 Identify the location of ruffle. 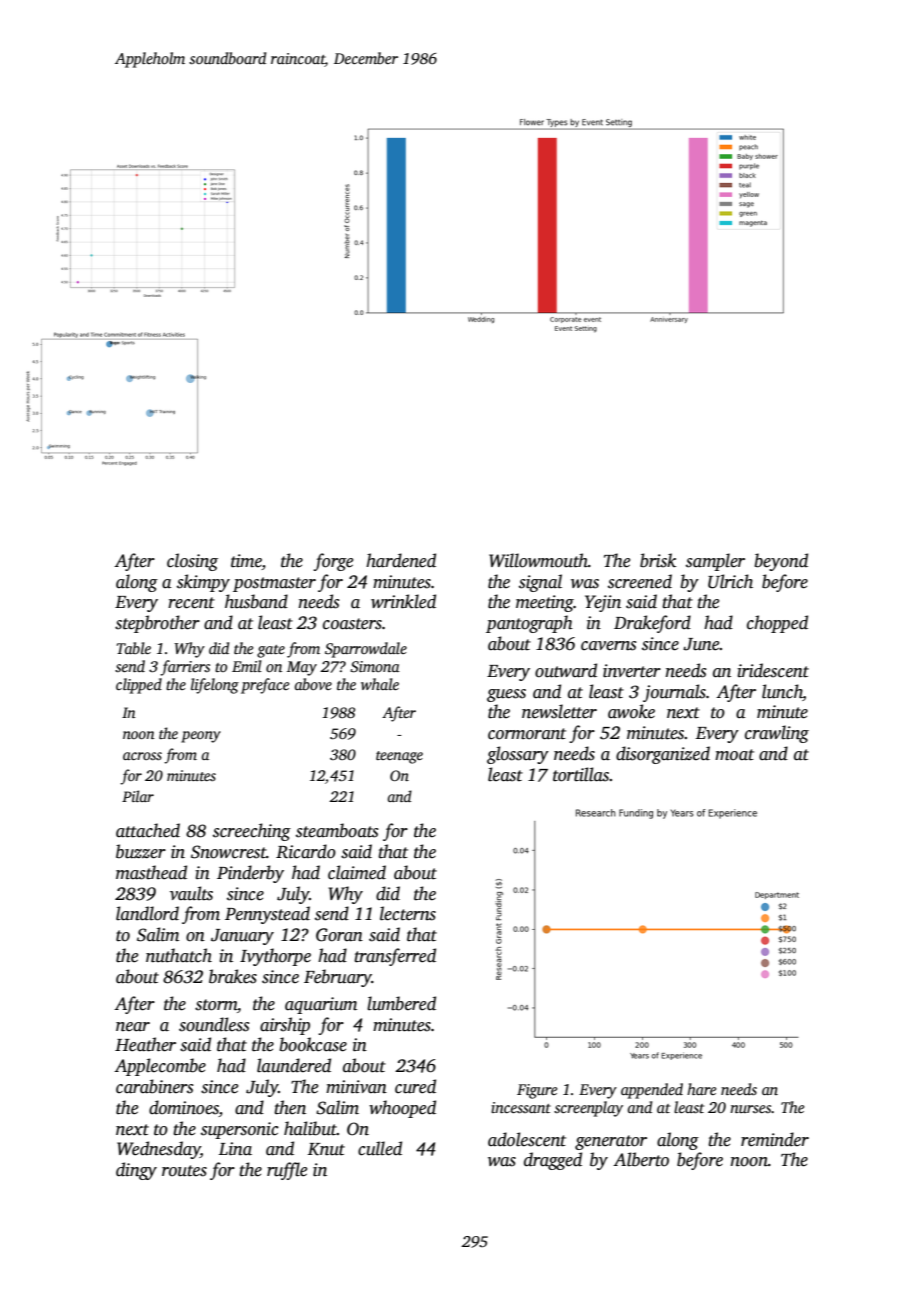
(287, 1171).
